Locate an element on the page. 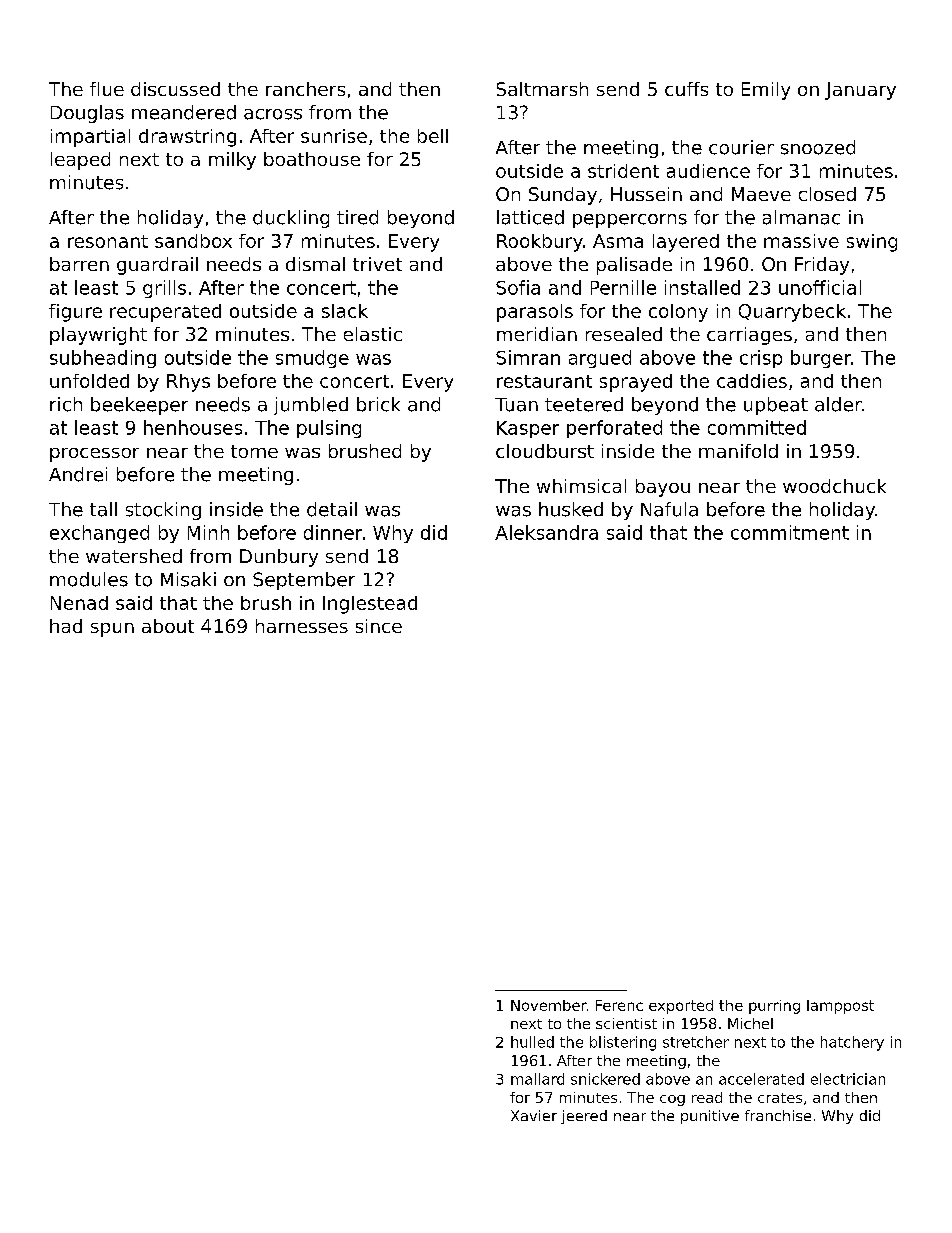  meridian is located at coordinates (537, 334).
